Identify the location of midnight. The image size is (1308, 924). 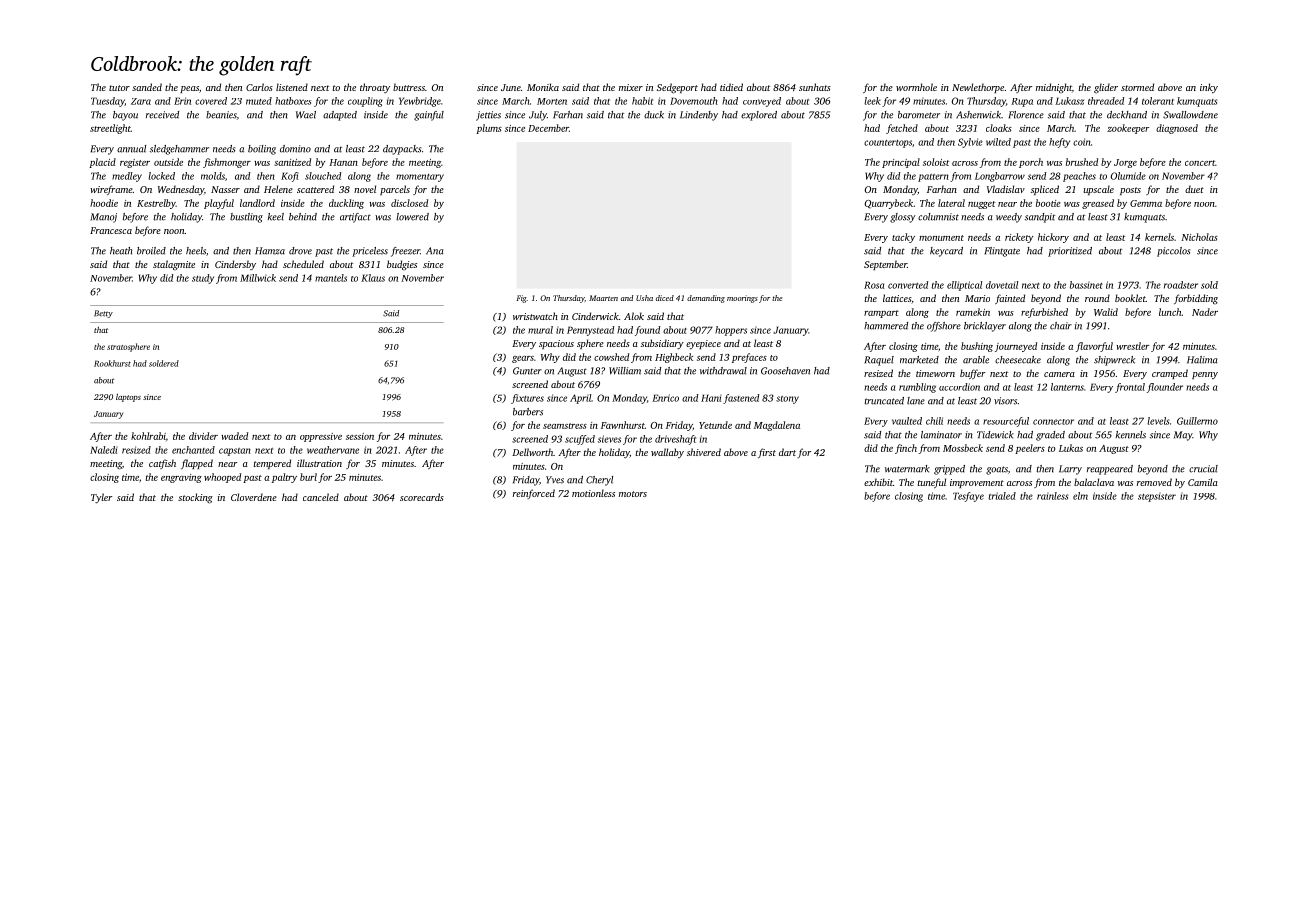
(1054, 88).
